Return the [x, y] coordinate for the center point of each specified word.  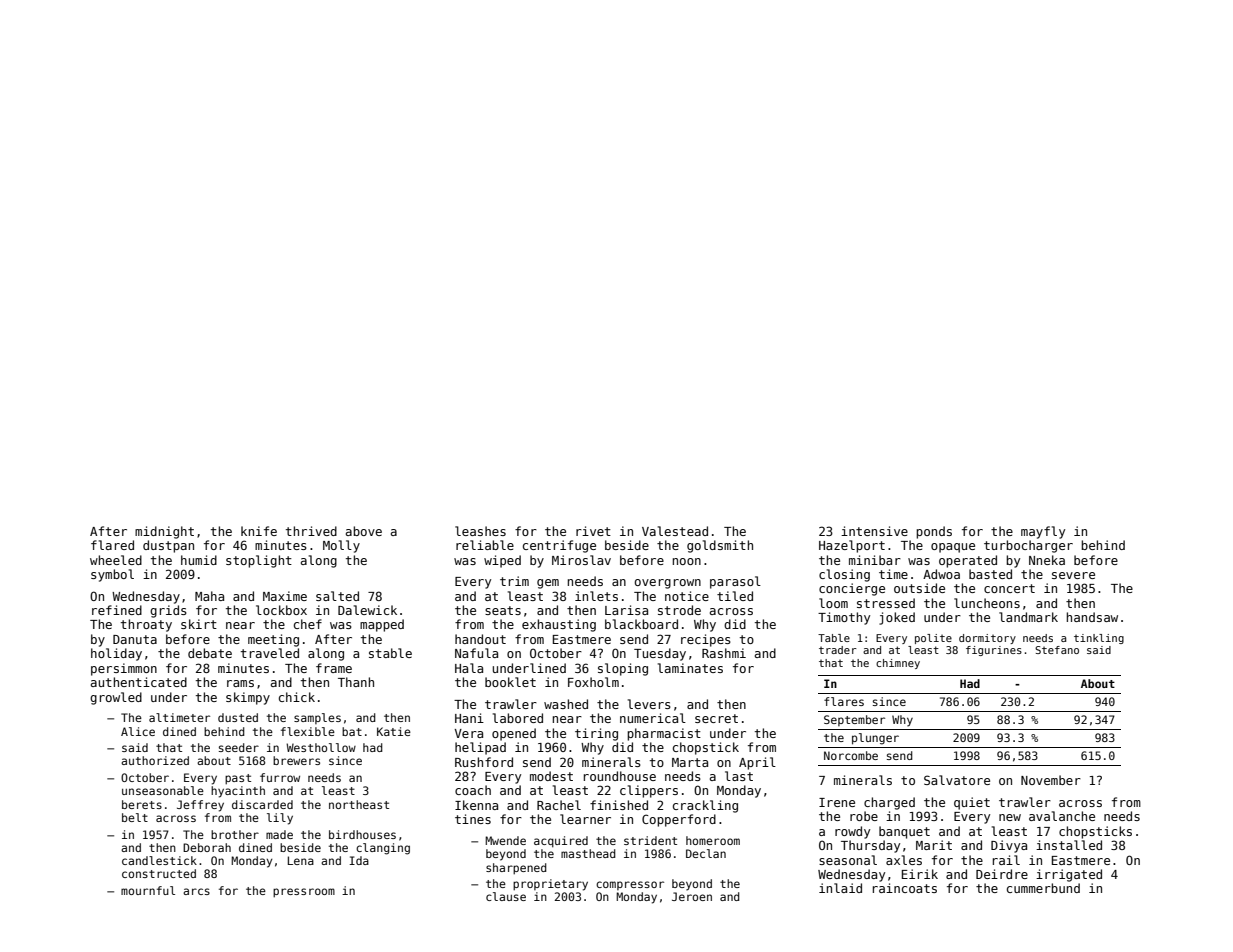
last [739, 776]
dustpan [168, 546]
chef [308, 624]
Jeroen [692, 896]
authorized [155, 760]
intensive [874, 531]
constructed [159, 873]
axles [904, 860]
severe [1073, 575]
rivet [593, 531]
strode [679, 610]
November [1051, 780]
